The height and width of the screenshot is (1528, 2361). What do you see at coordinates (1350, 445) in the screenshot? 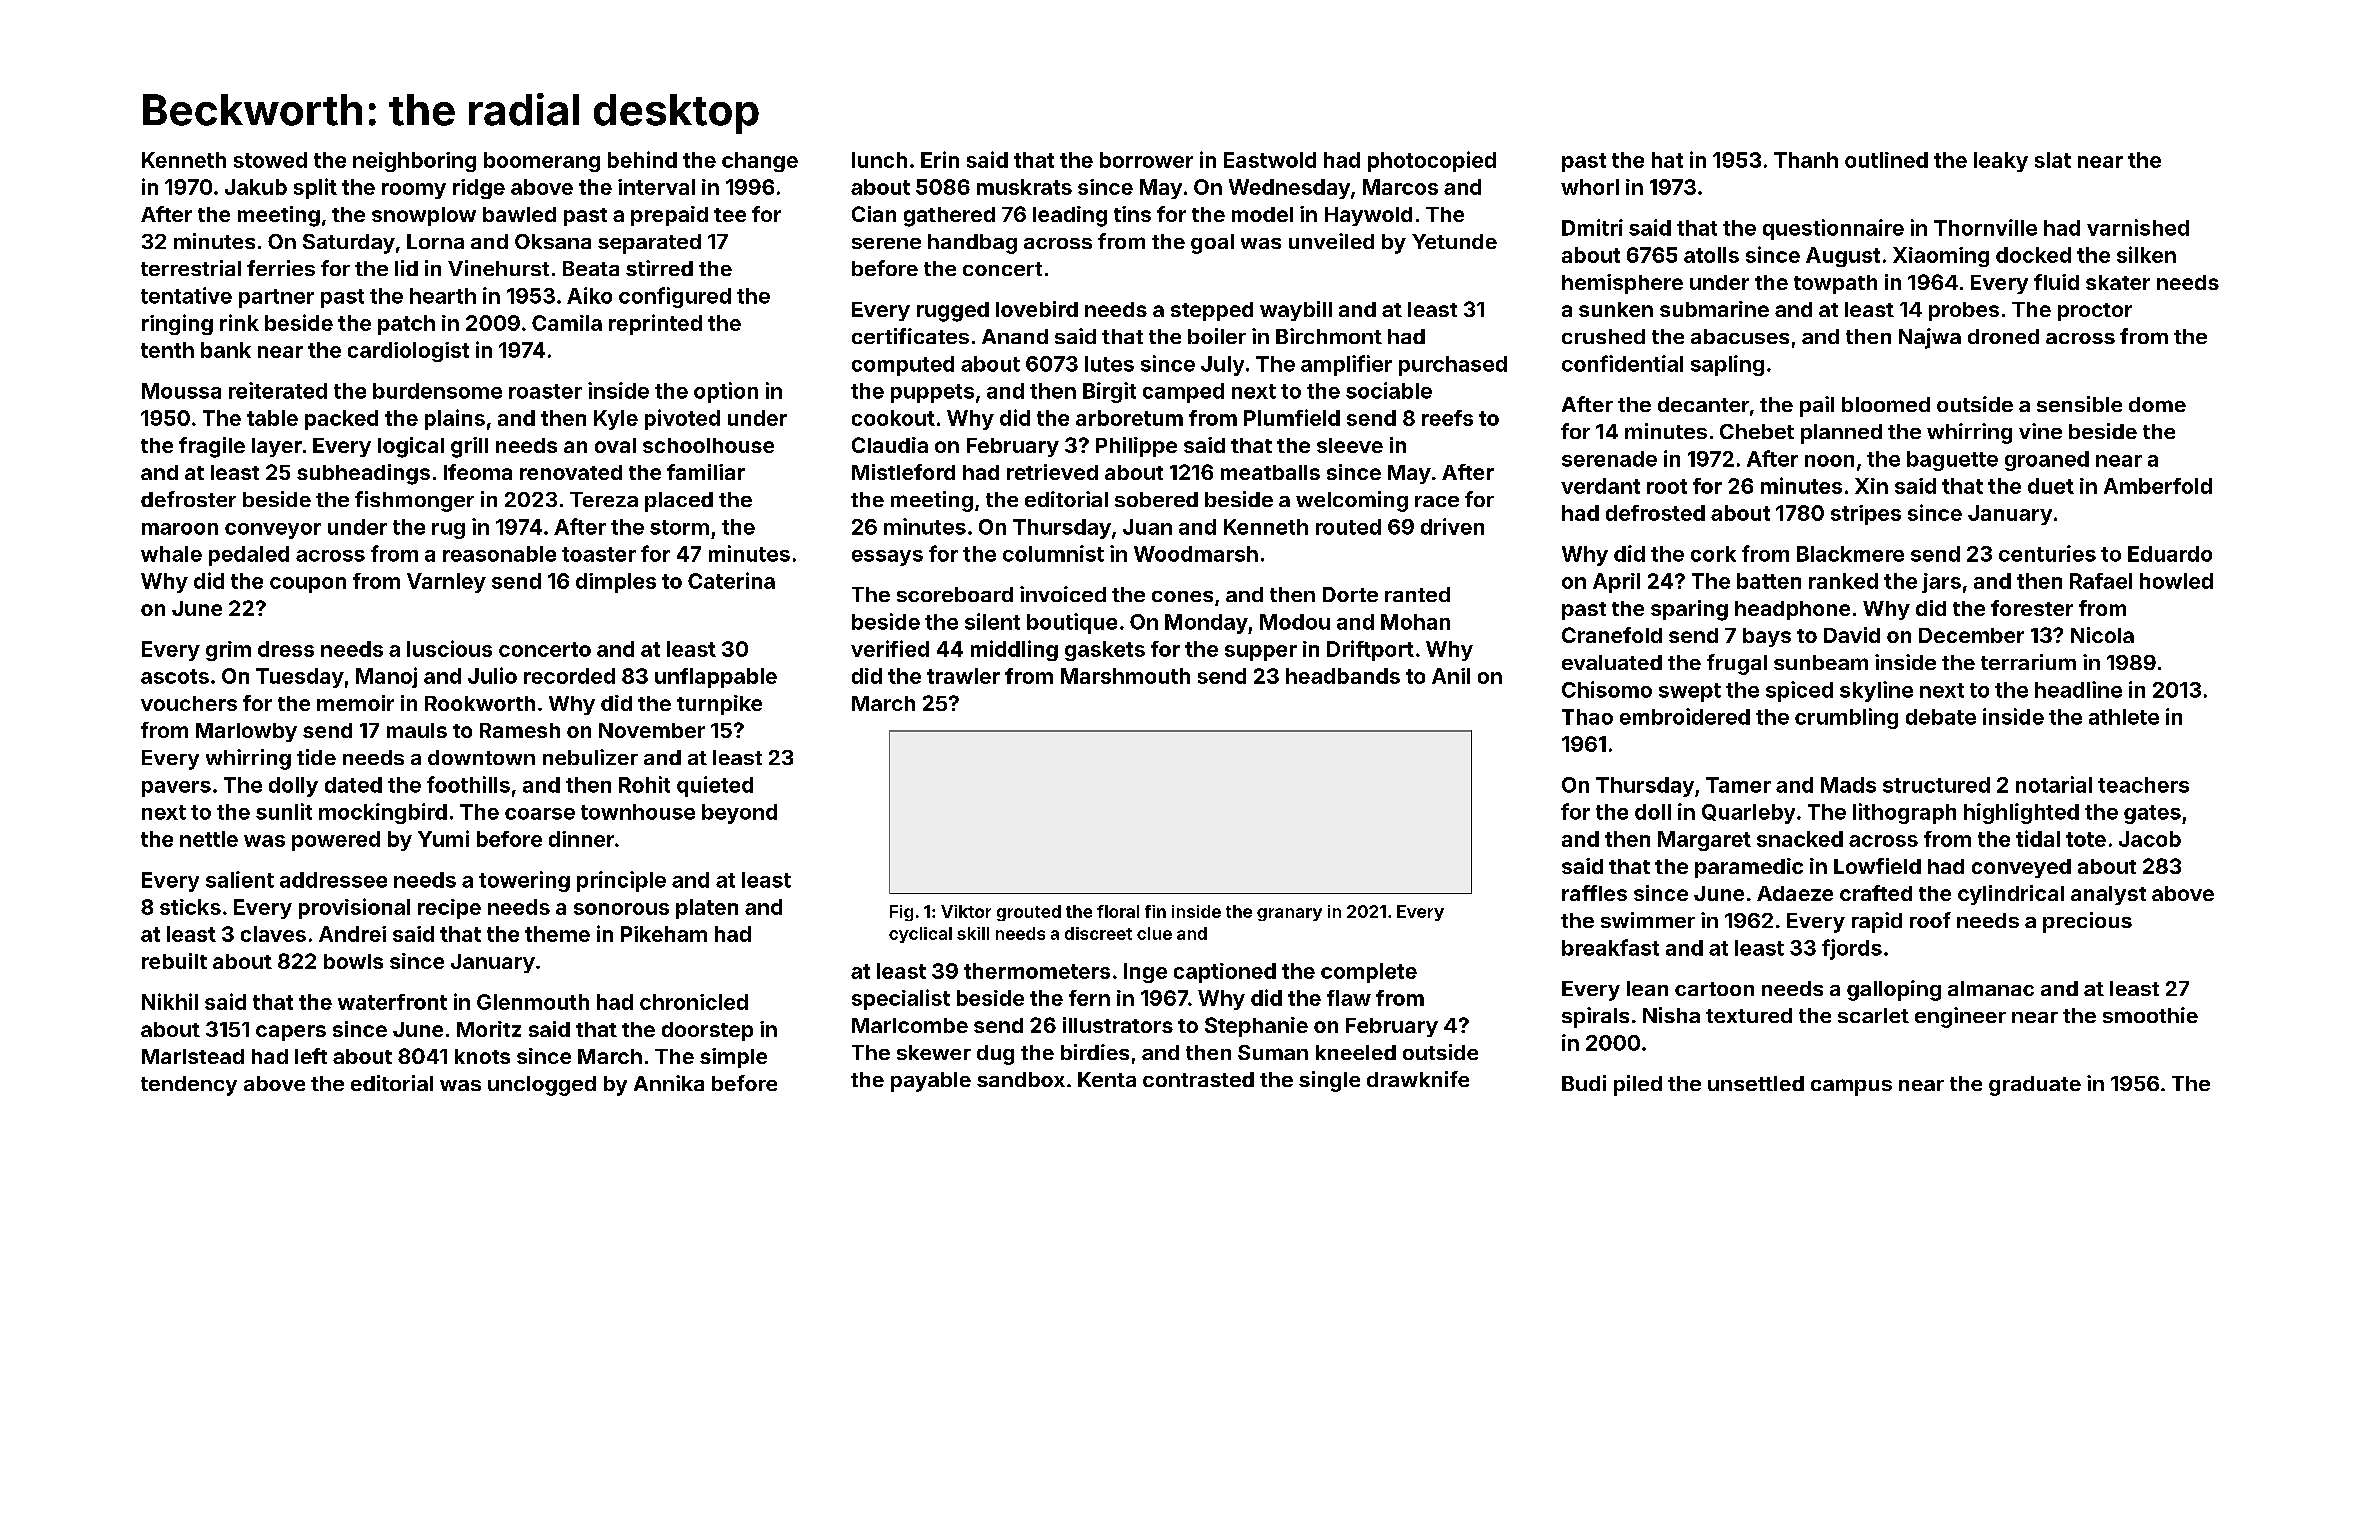
I see `sleeve` at bounding box center [1350, 445].
